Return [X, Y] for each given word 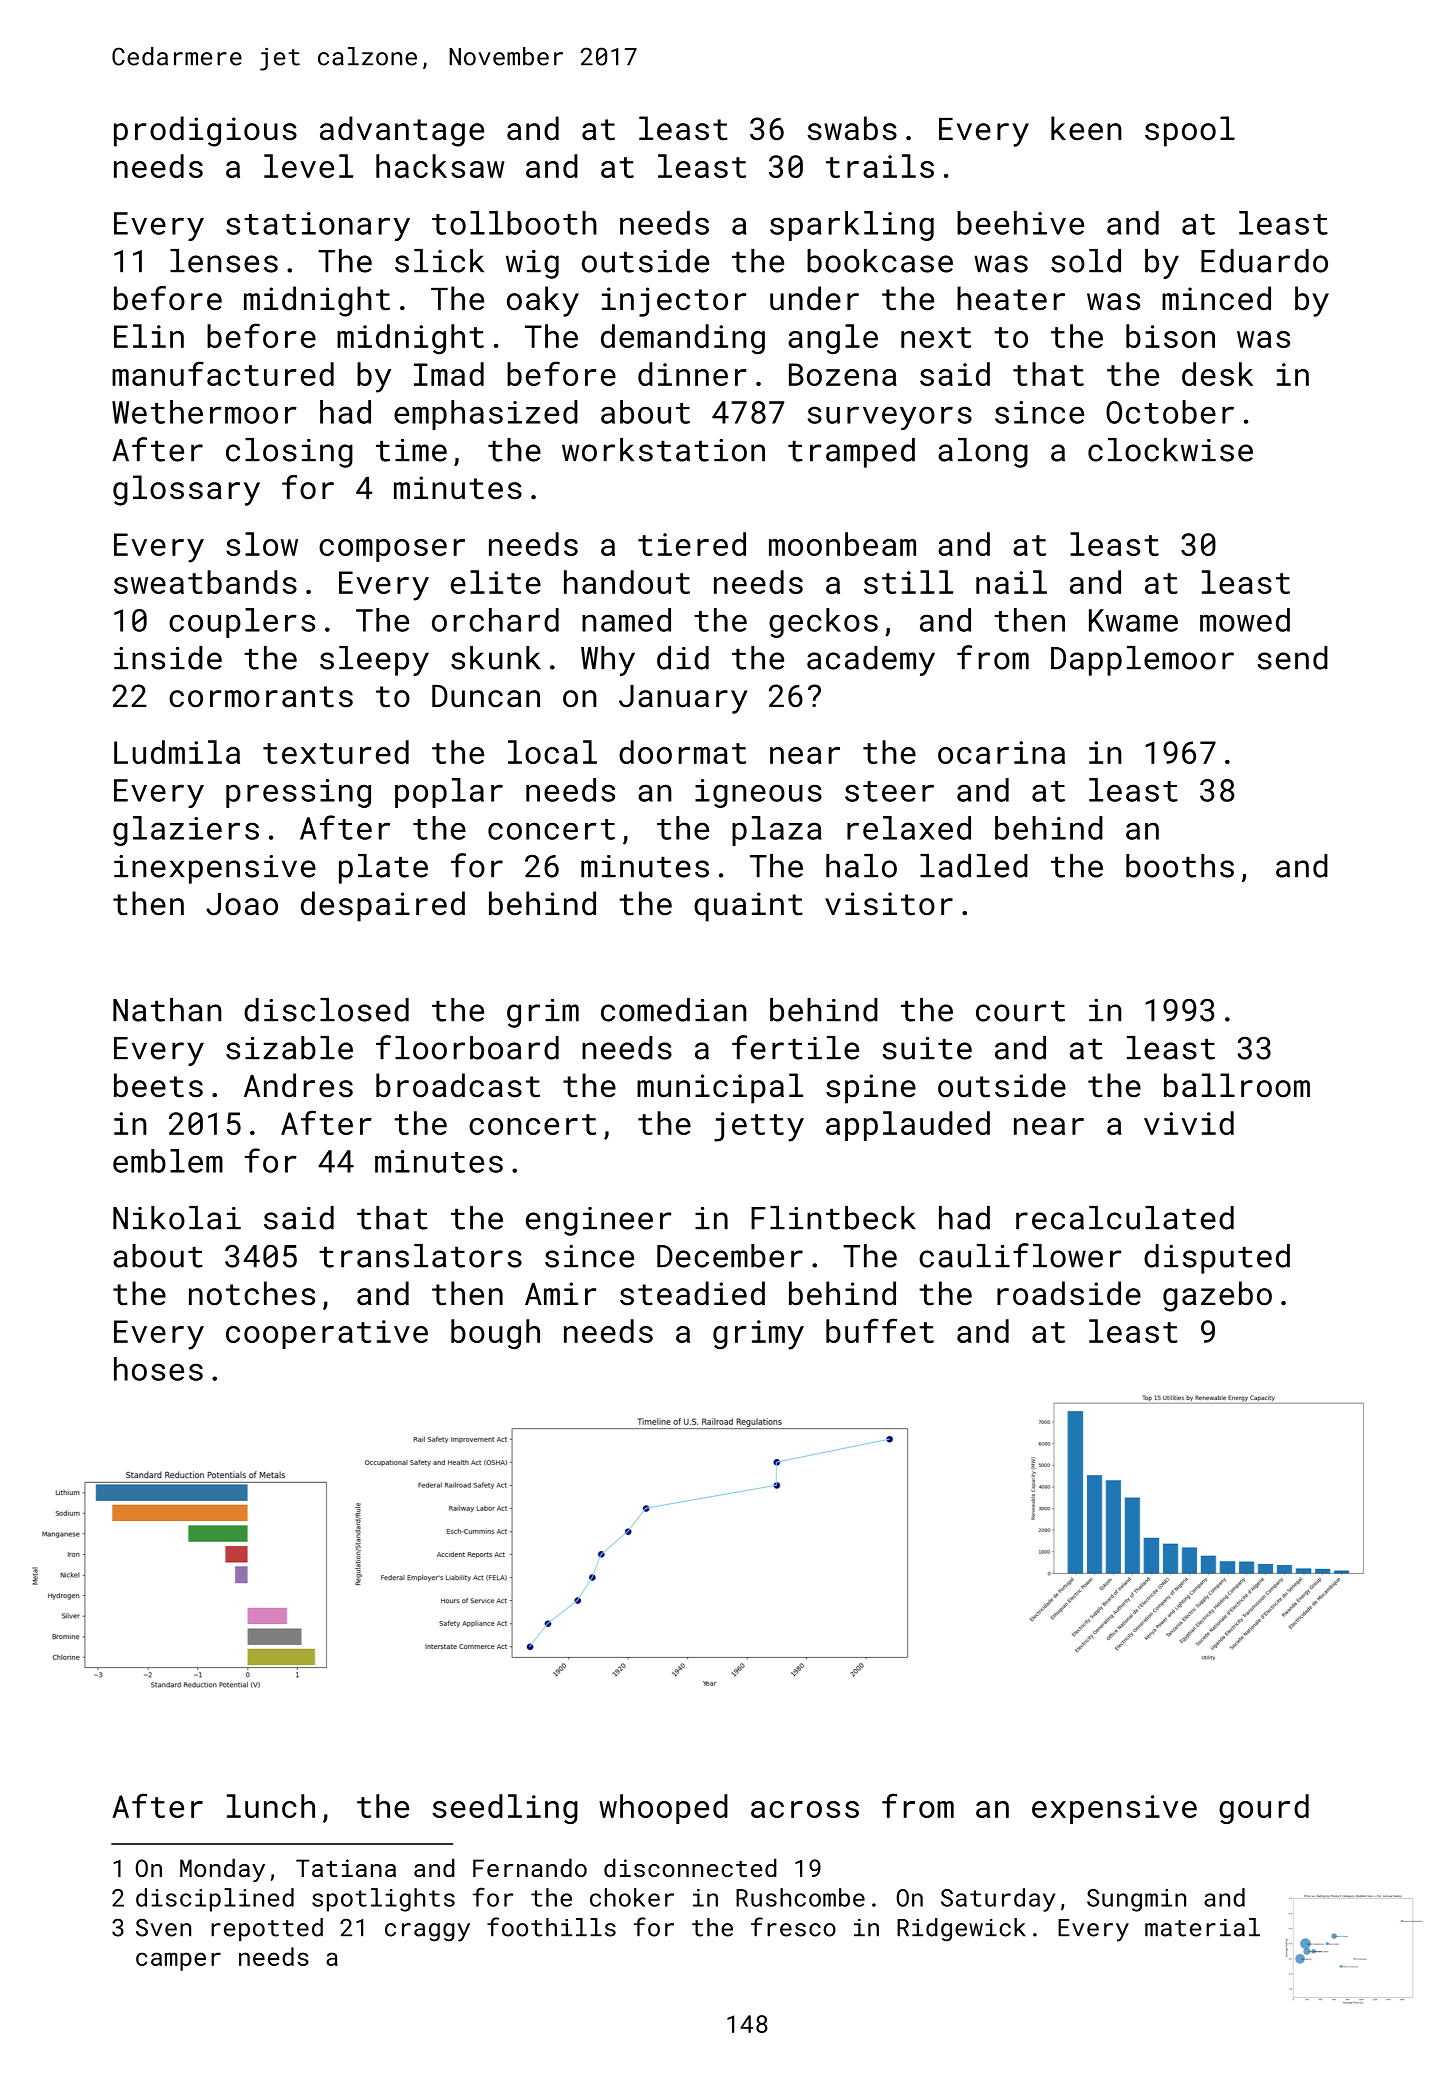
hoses [158, 1369]
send [1293, 658]
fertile [795, 1047]
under [814, 298]
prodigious [205, 131]
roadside [1069, 1293]
